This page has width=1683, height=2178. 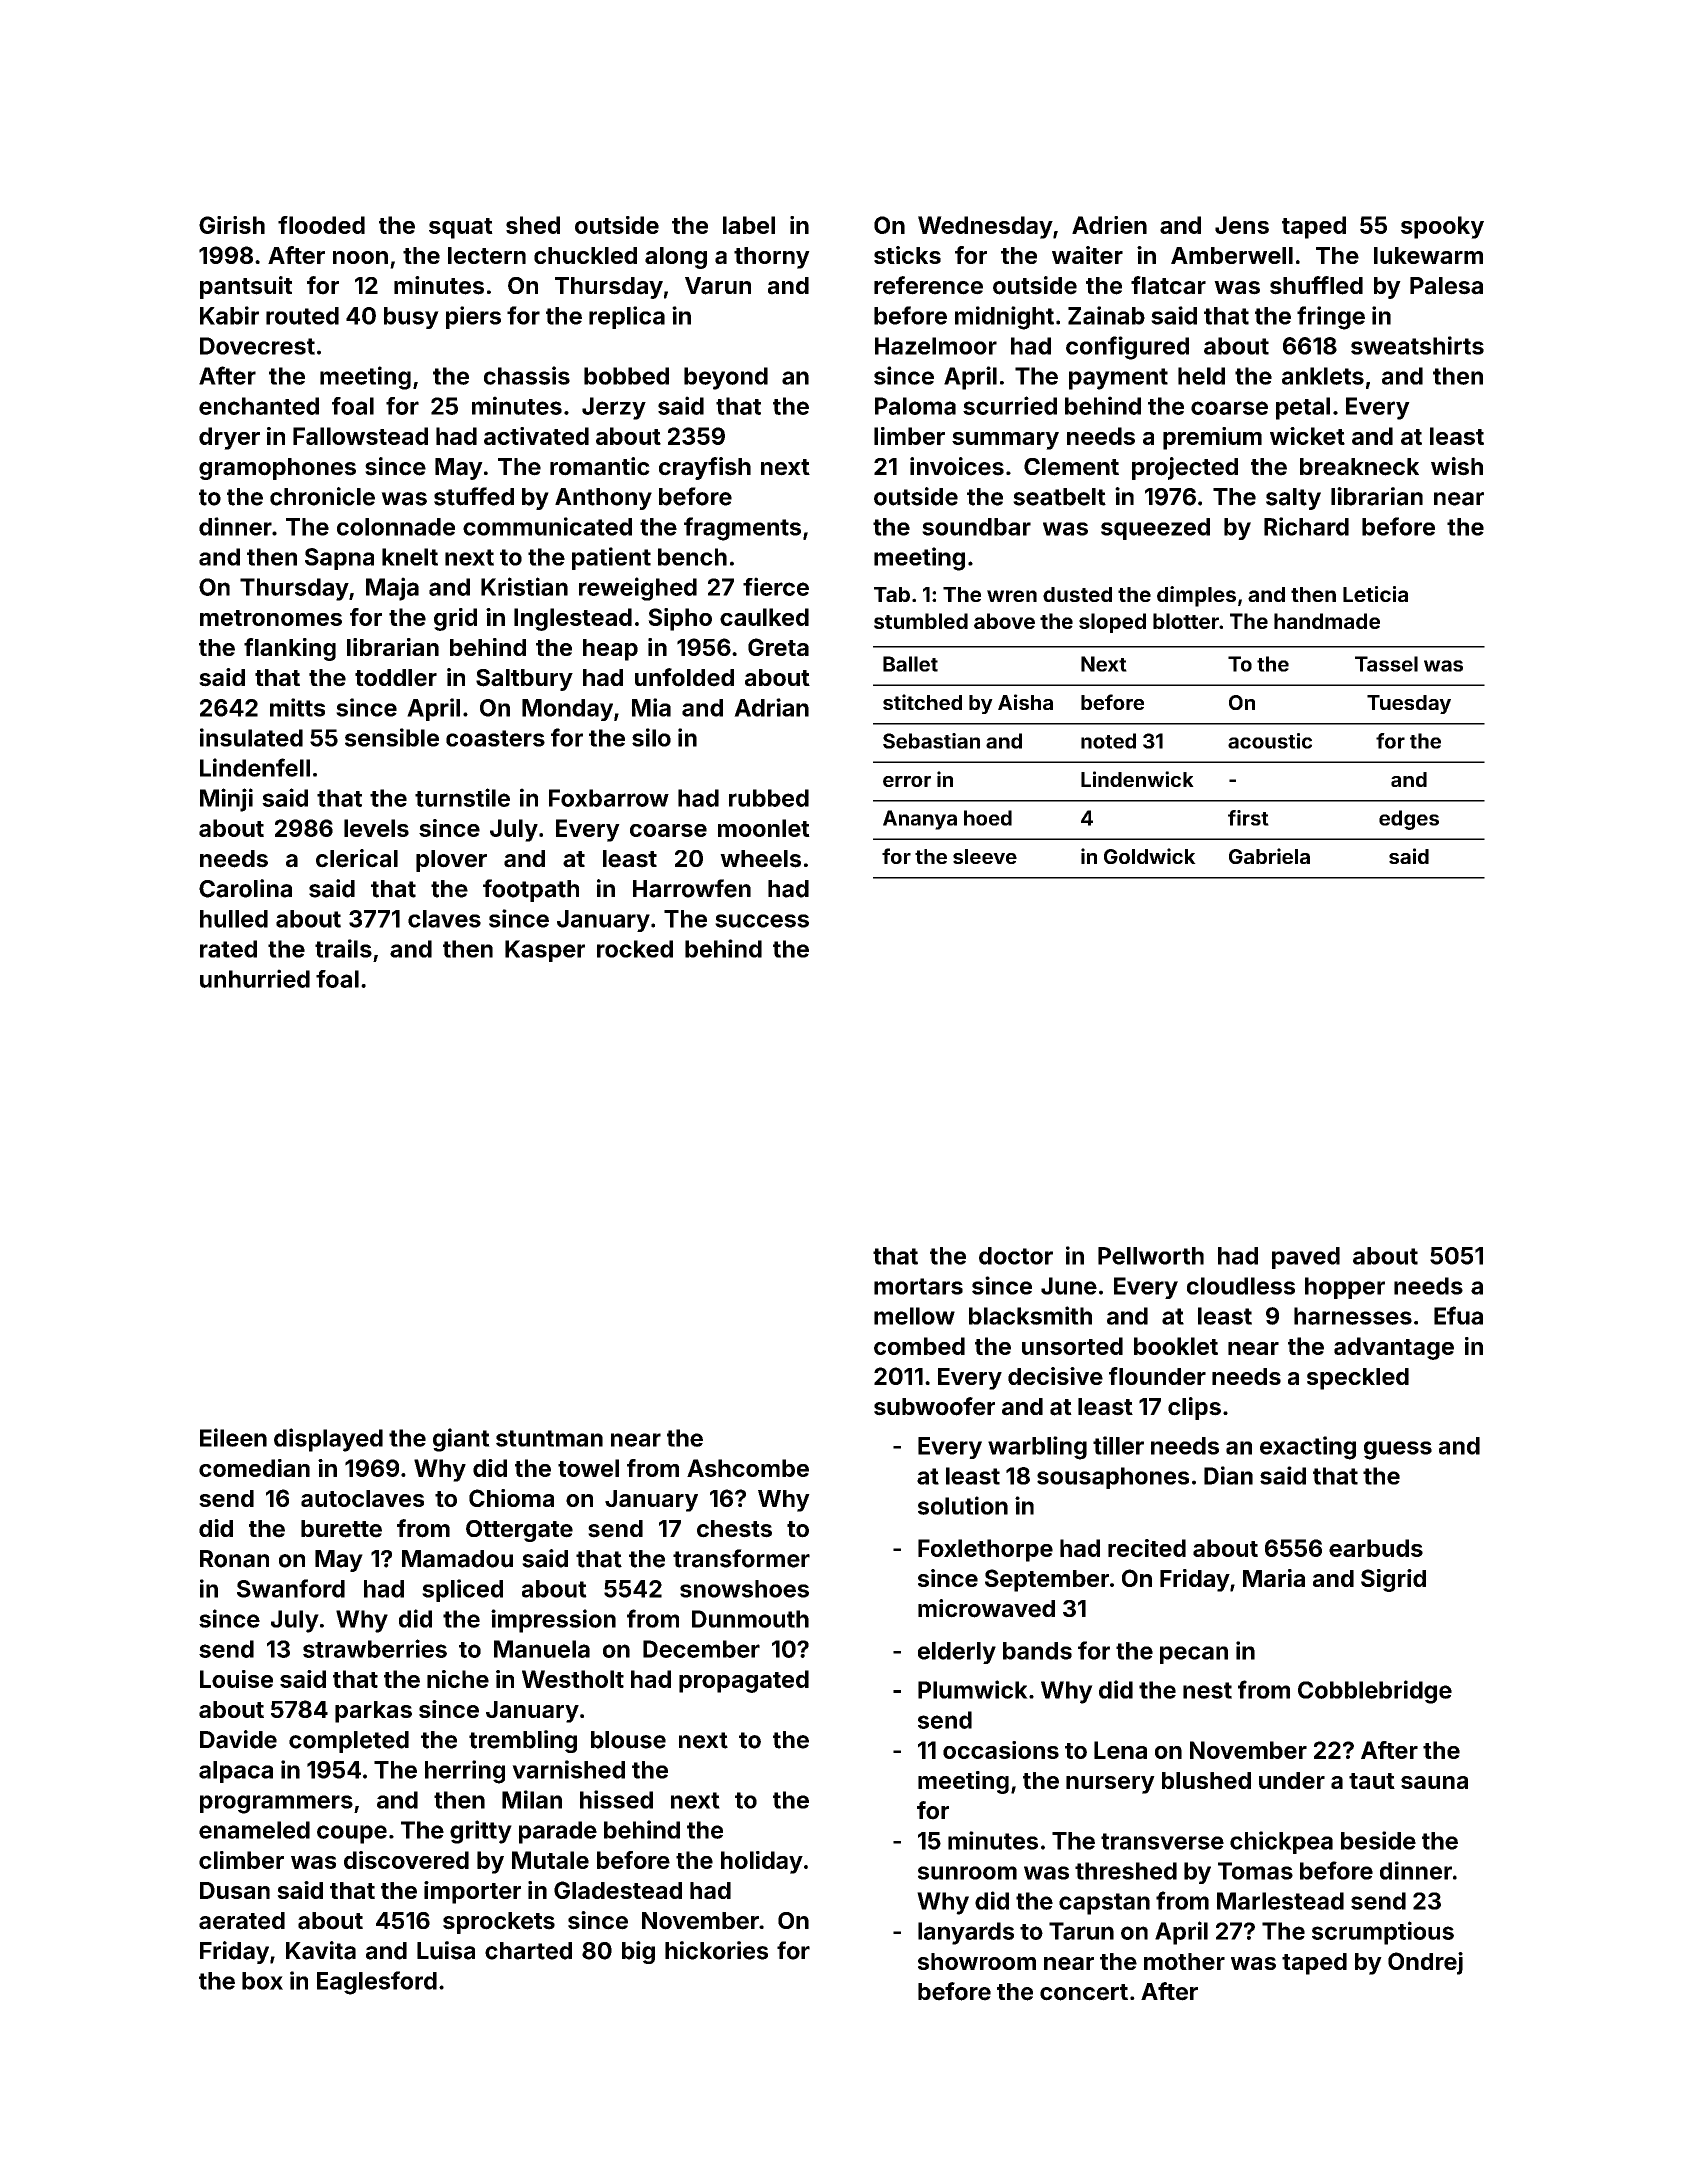 I want to click on Saltbury, so click(x=524, y=680).
